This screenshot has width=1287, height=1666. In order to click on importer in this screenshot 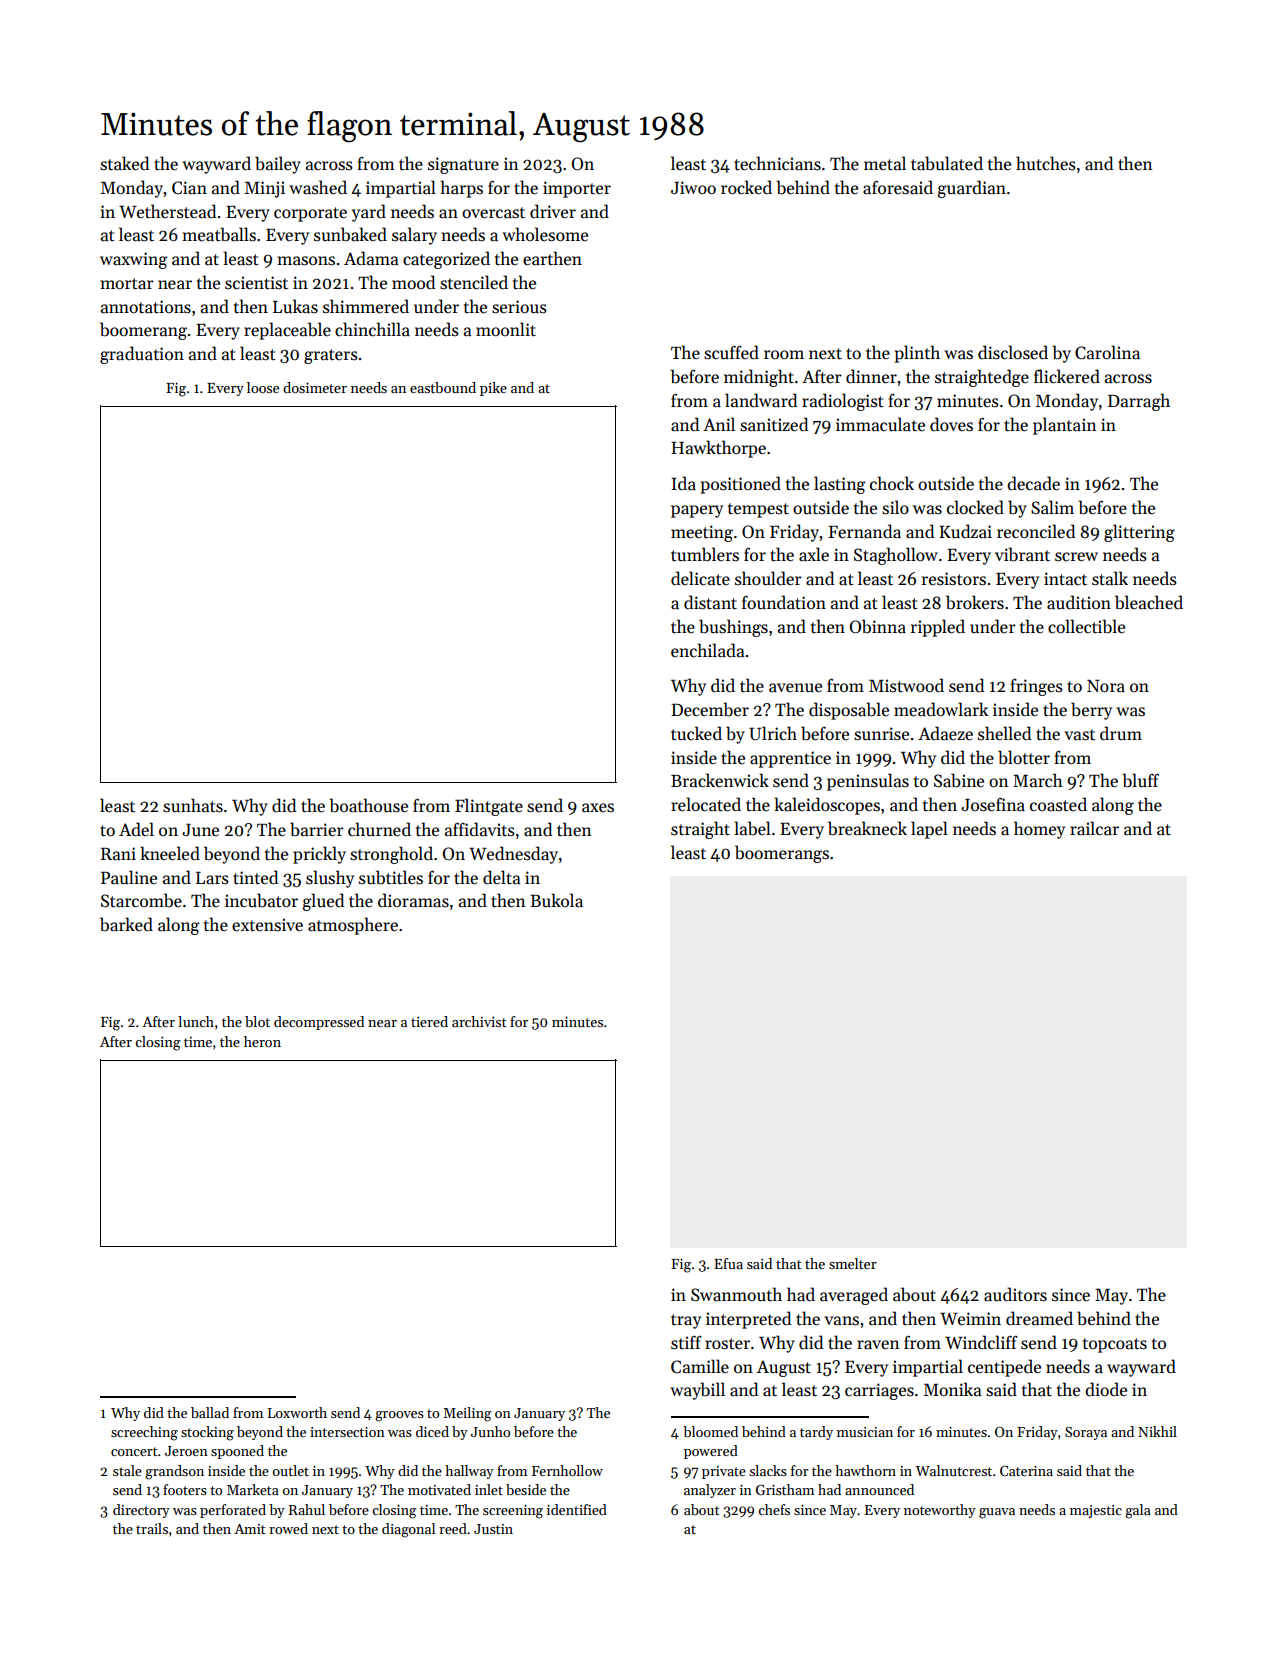, I will do `click(577, 189)`.
